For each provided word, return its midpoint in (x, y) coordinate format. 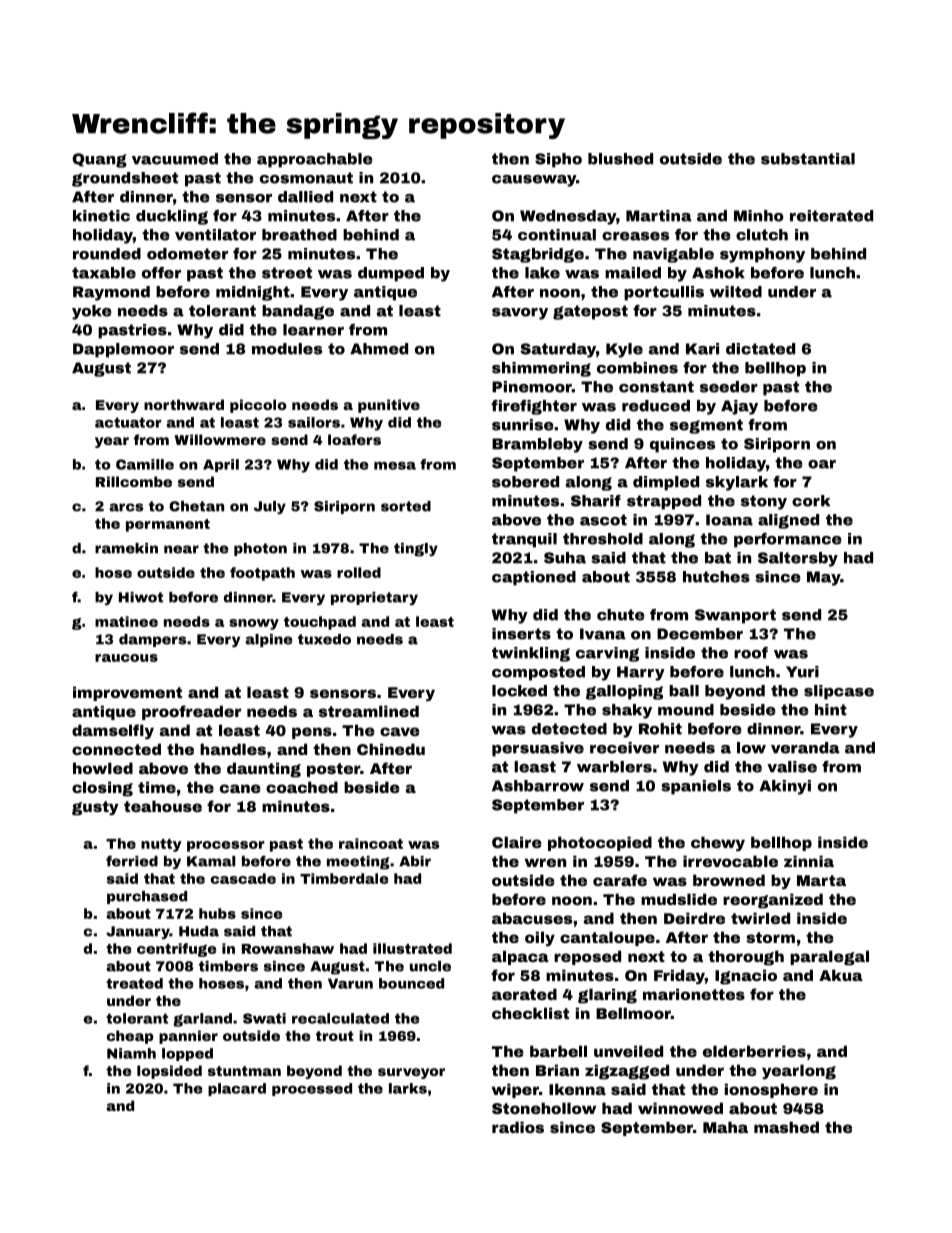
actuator (128, 422)
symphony (762, 255)
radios (518, 1127)
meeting (358, 863)
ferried (132, 861)
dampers (152, 640)
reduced (656, 406)
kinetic (101, 216)
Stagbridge (538, 255)
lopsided (169, 1072)
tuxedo (324, 639)
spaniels (696, 787)
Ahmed (379, 349)
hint (831, 710)
